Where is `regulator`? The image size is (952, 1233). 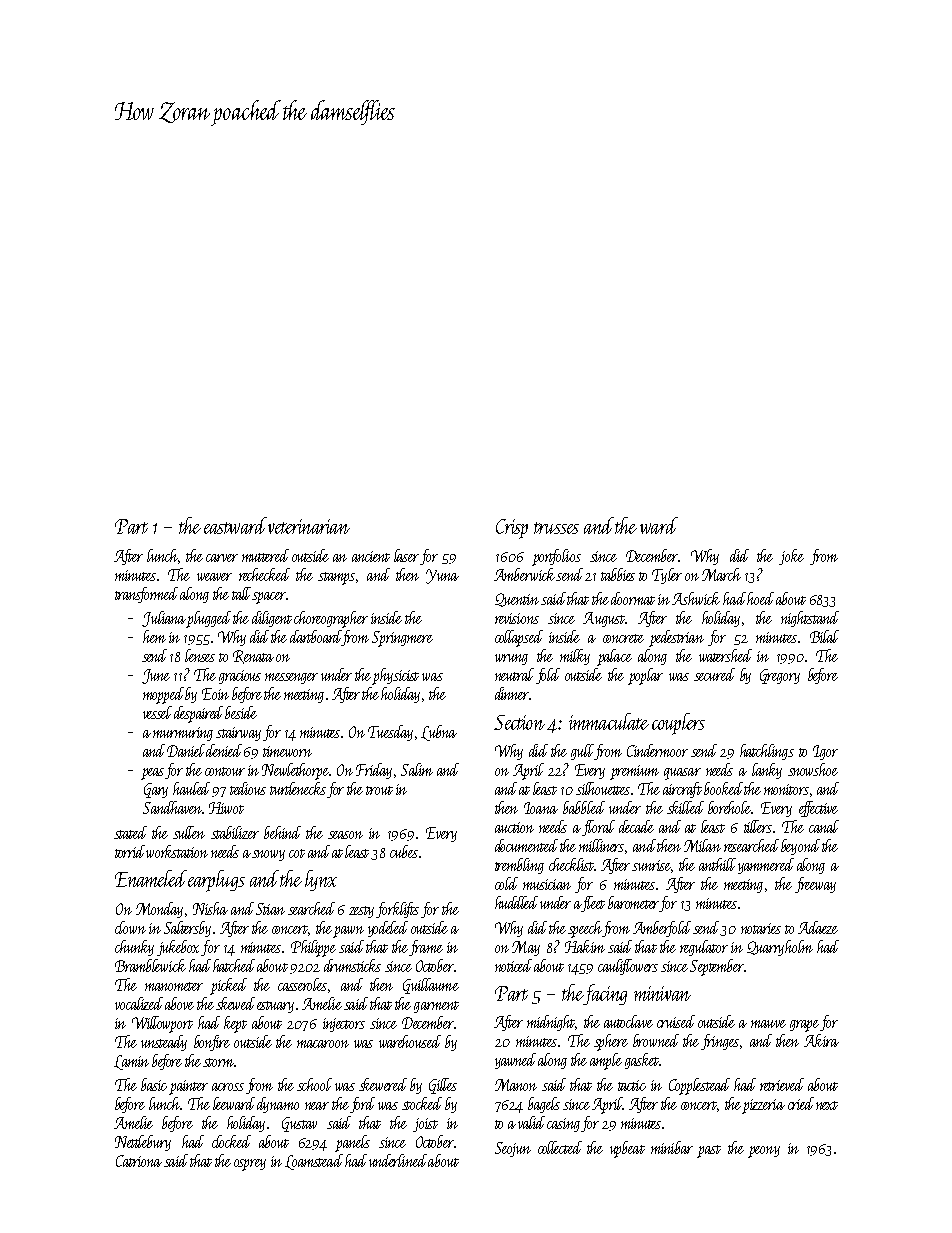 regulator is located at coordinates (704, 948).
